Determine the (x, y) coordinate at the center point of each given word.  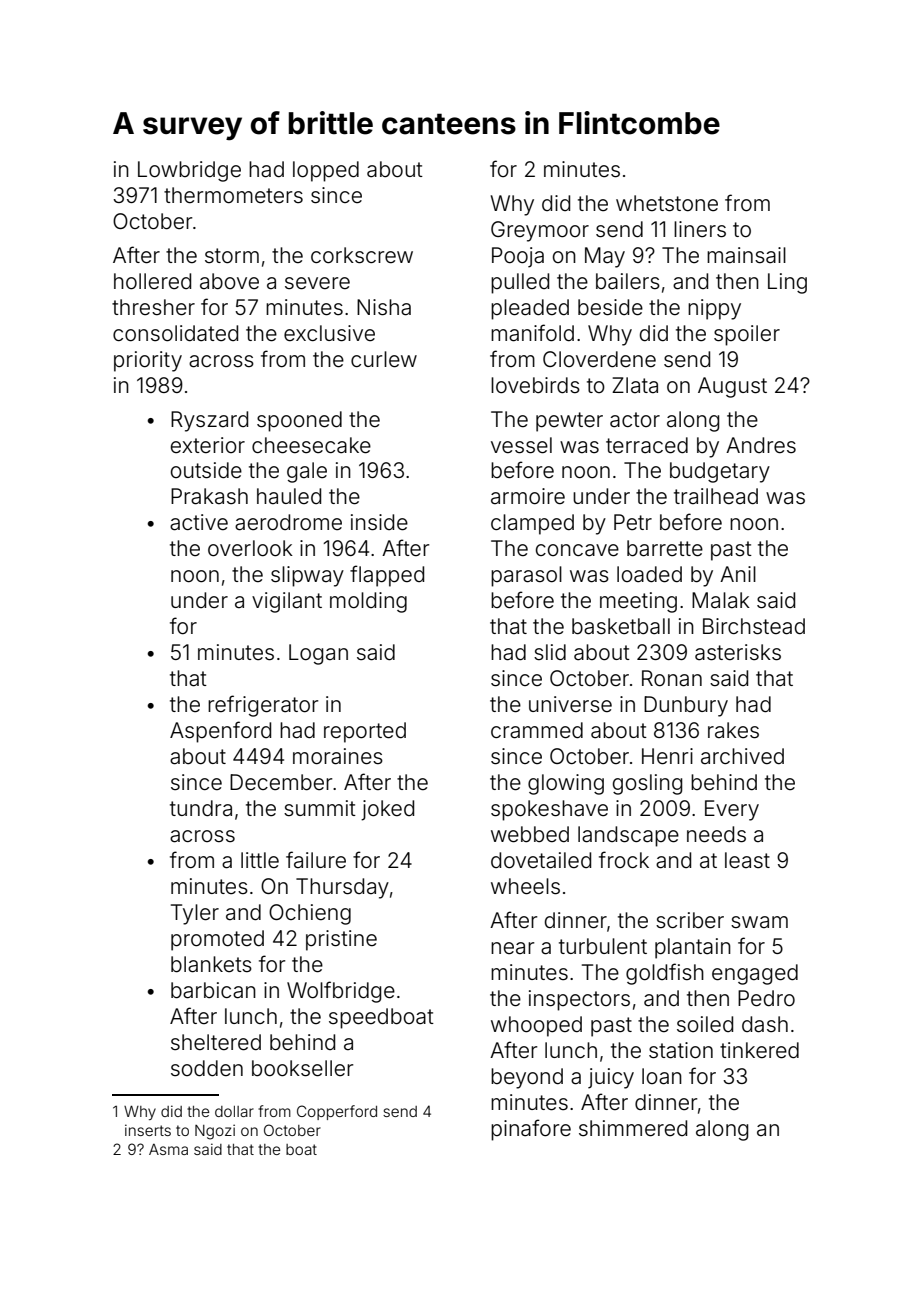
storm (232, 256)
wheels (525, 886)
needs (716, 834)
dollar (234, 1111)
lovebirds (535, 385)
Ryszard (209, 421)
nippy (714, 309)
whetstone (667, 203)
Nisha (384, 307)
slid (550, 652)
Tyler (195, 914)
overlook (250, 548)
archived (742, 756)
